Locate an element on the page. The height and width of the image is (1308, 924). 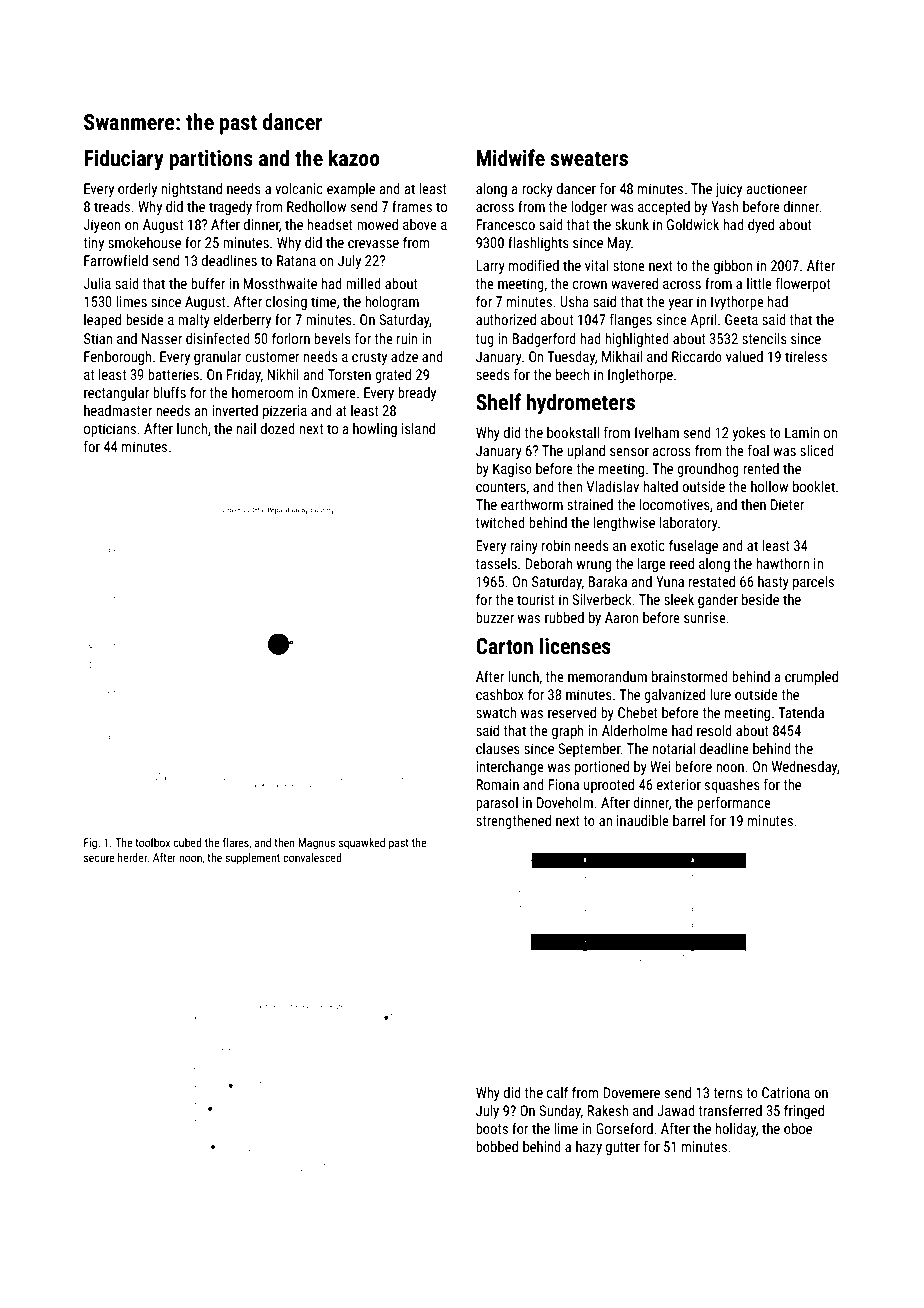
hologram is located at coordinates (392, 303).
